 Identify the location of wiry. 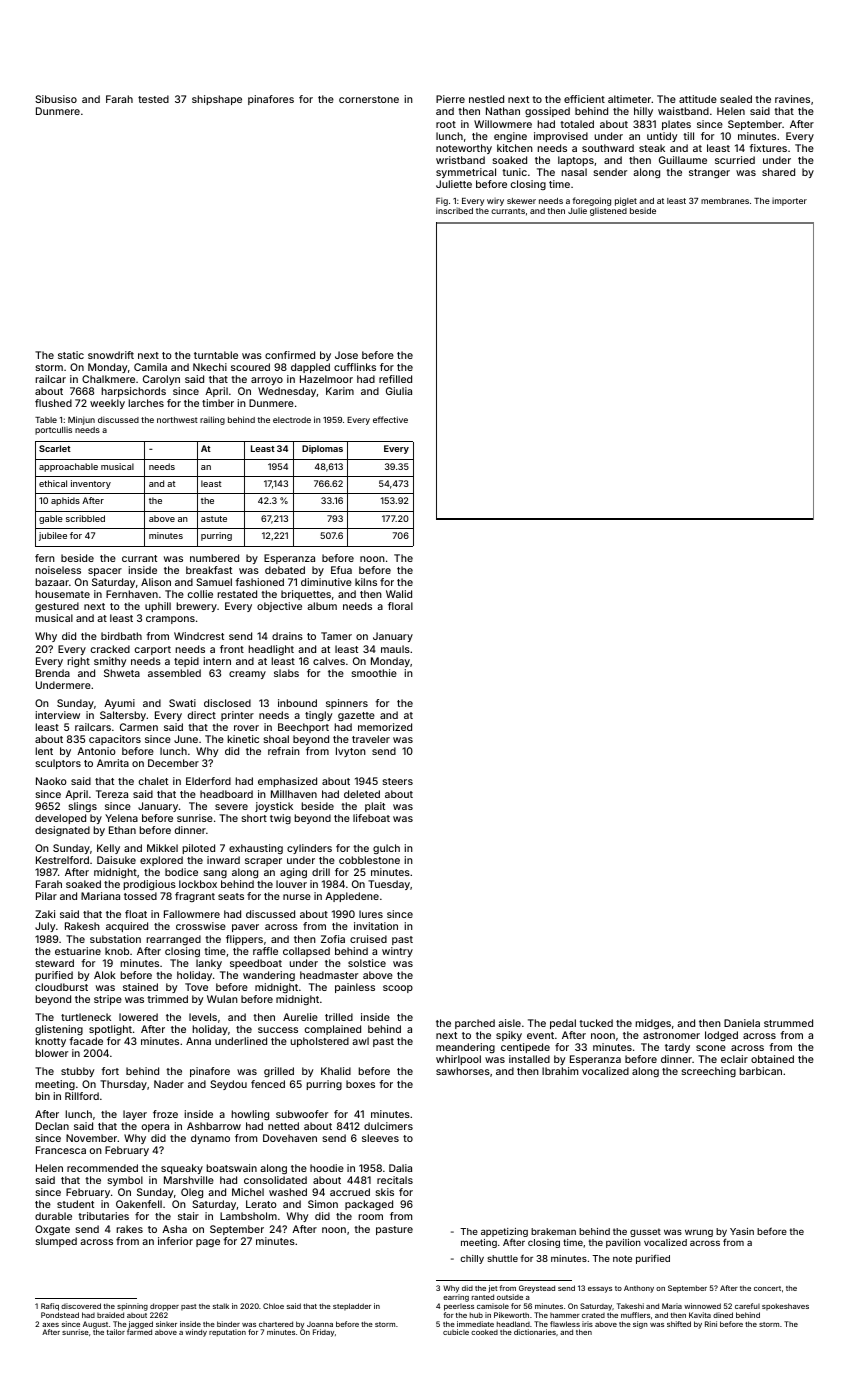
(495, 202).
